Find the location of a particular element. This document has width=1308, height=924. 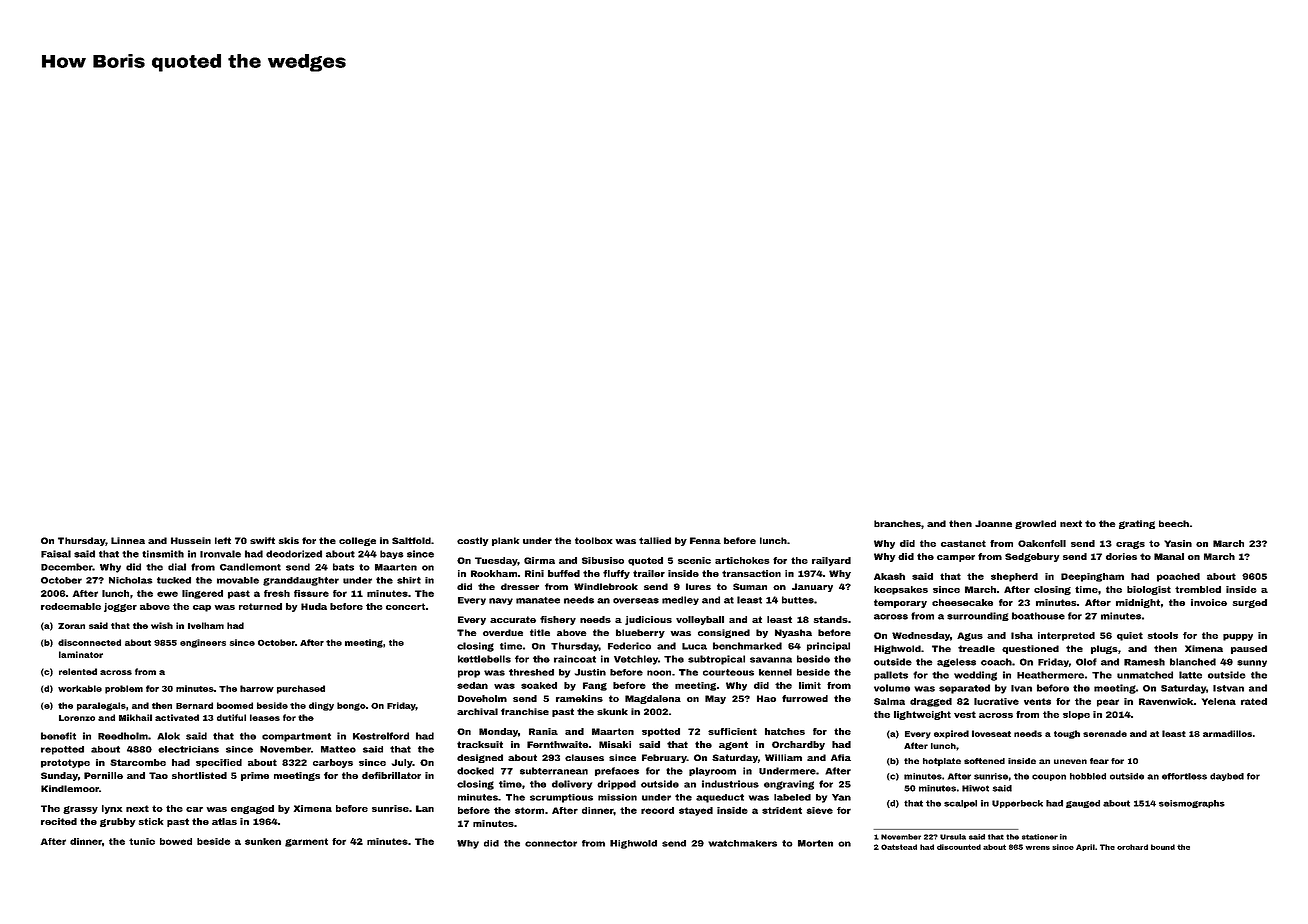

daybed is located at coordinates (1227, 777).
